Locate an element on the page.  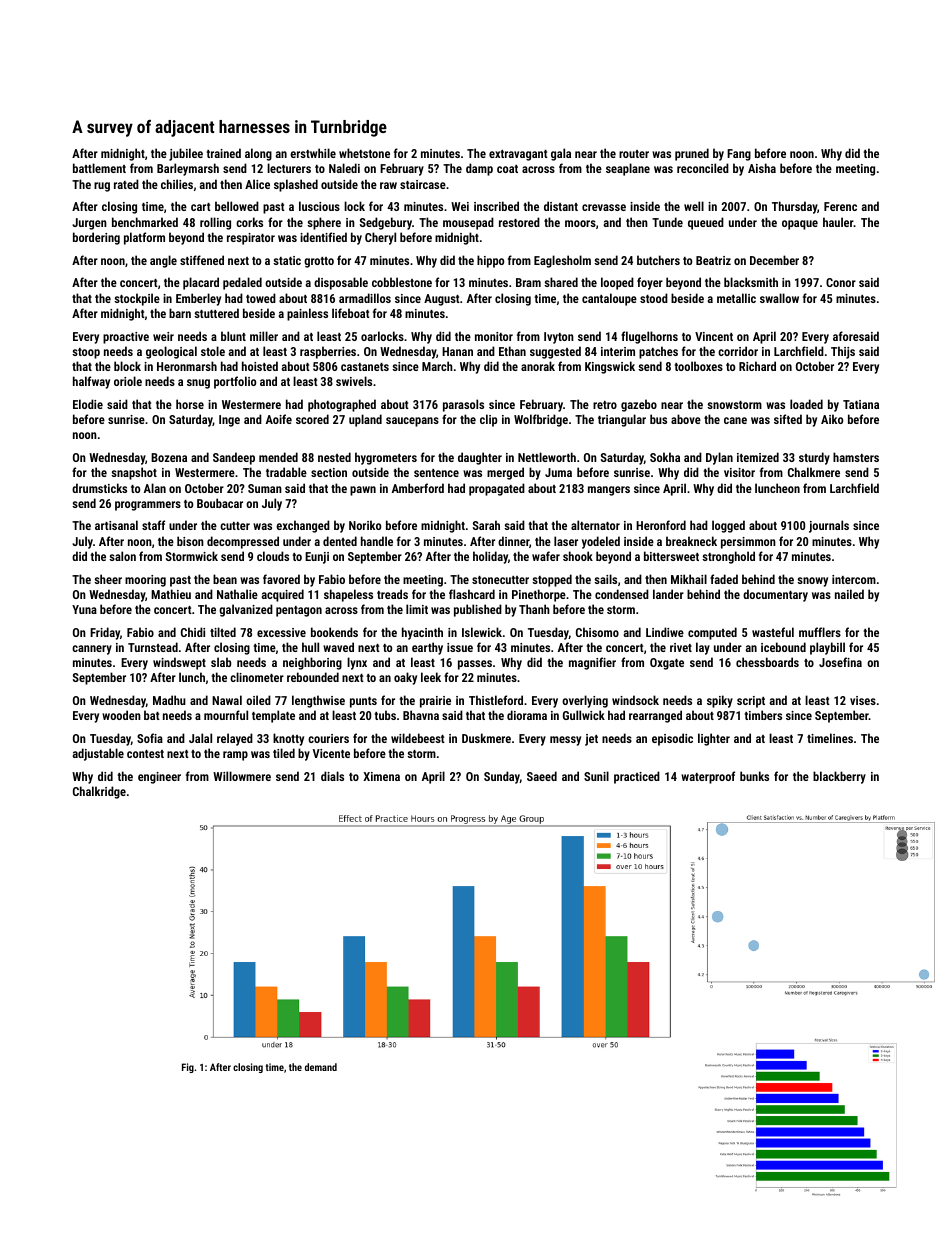
Saeed is located at coordinates (542, 776).
